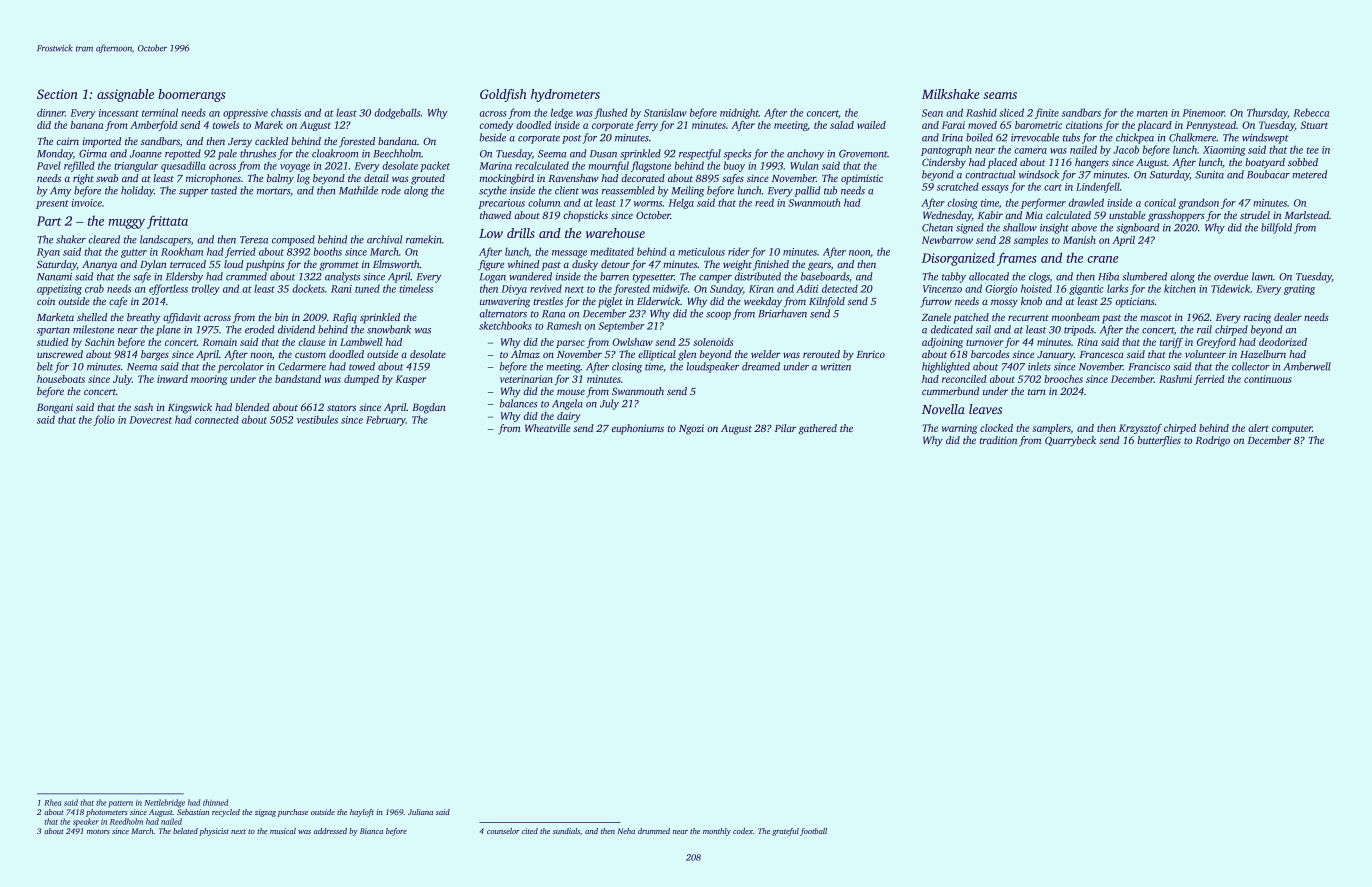  What do you see at coordinates (1311, 112) in the document?
I see `Rebecca` at bounding box center [1311, 112].
